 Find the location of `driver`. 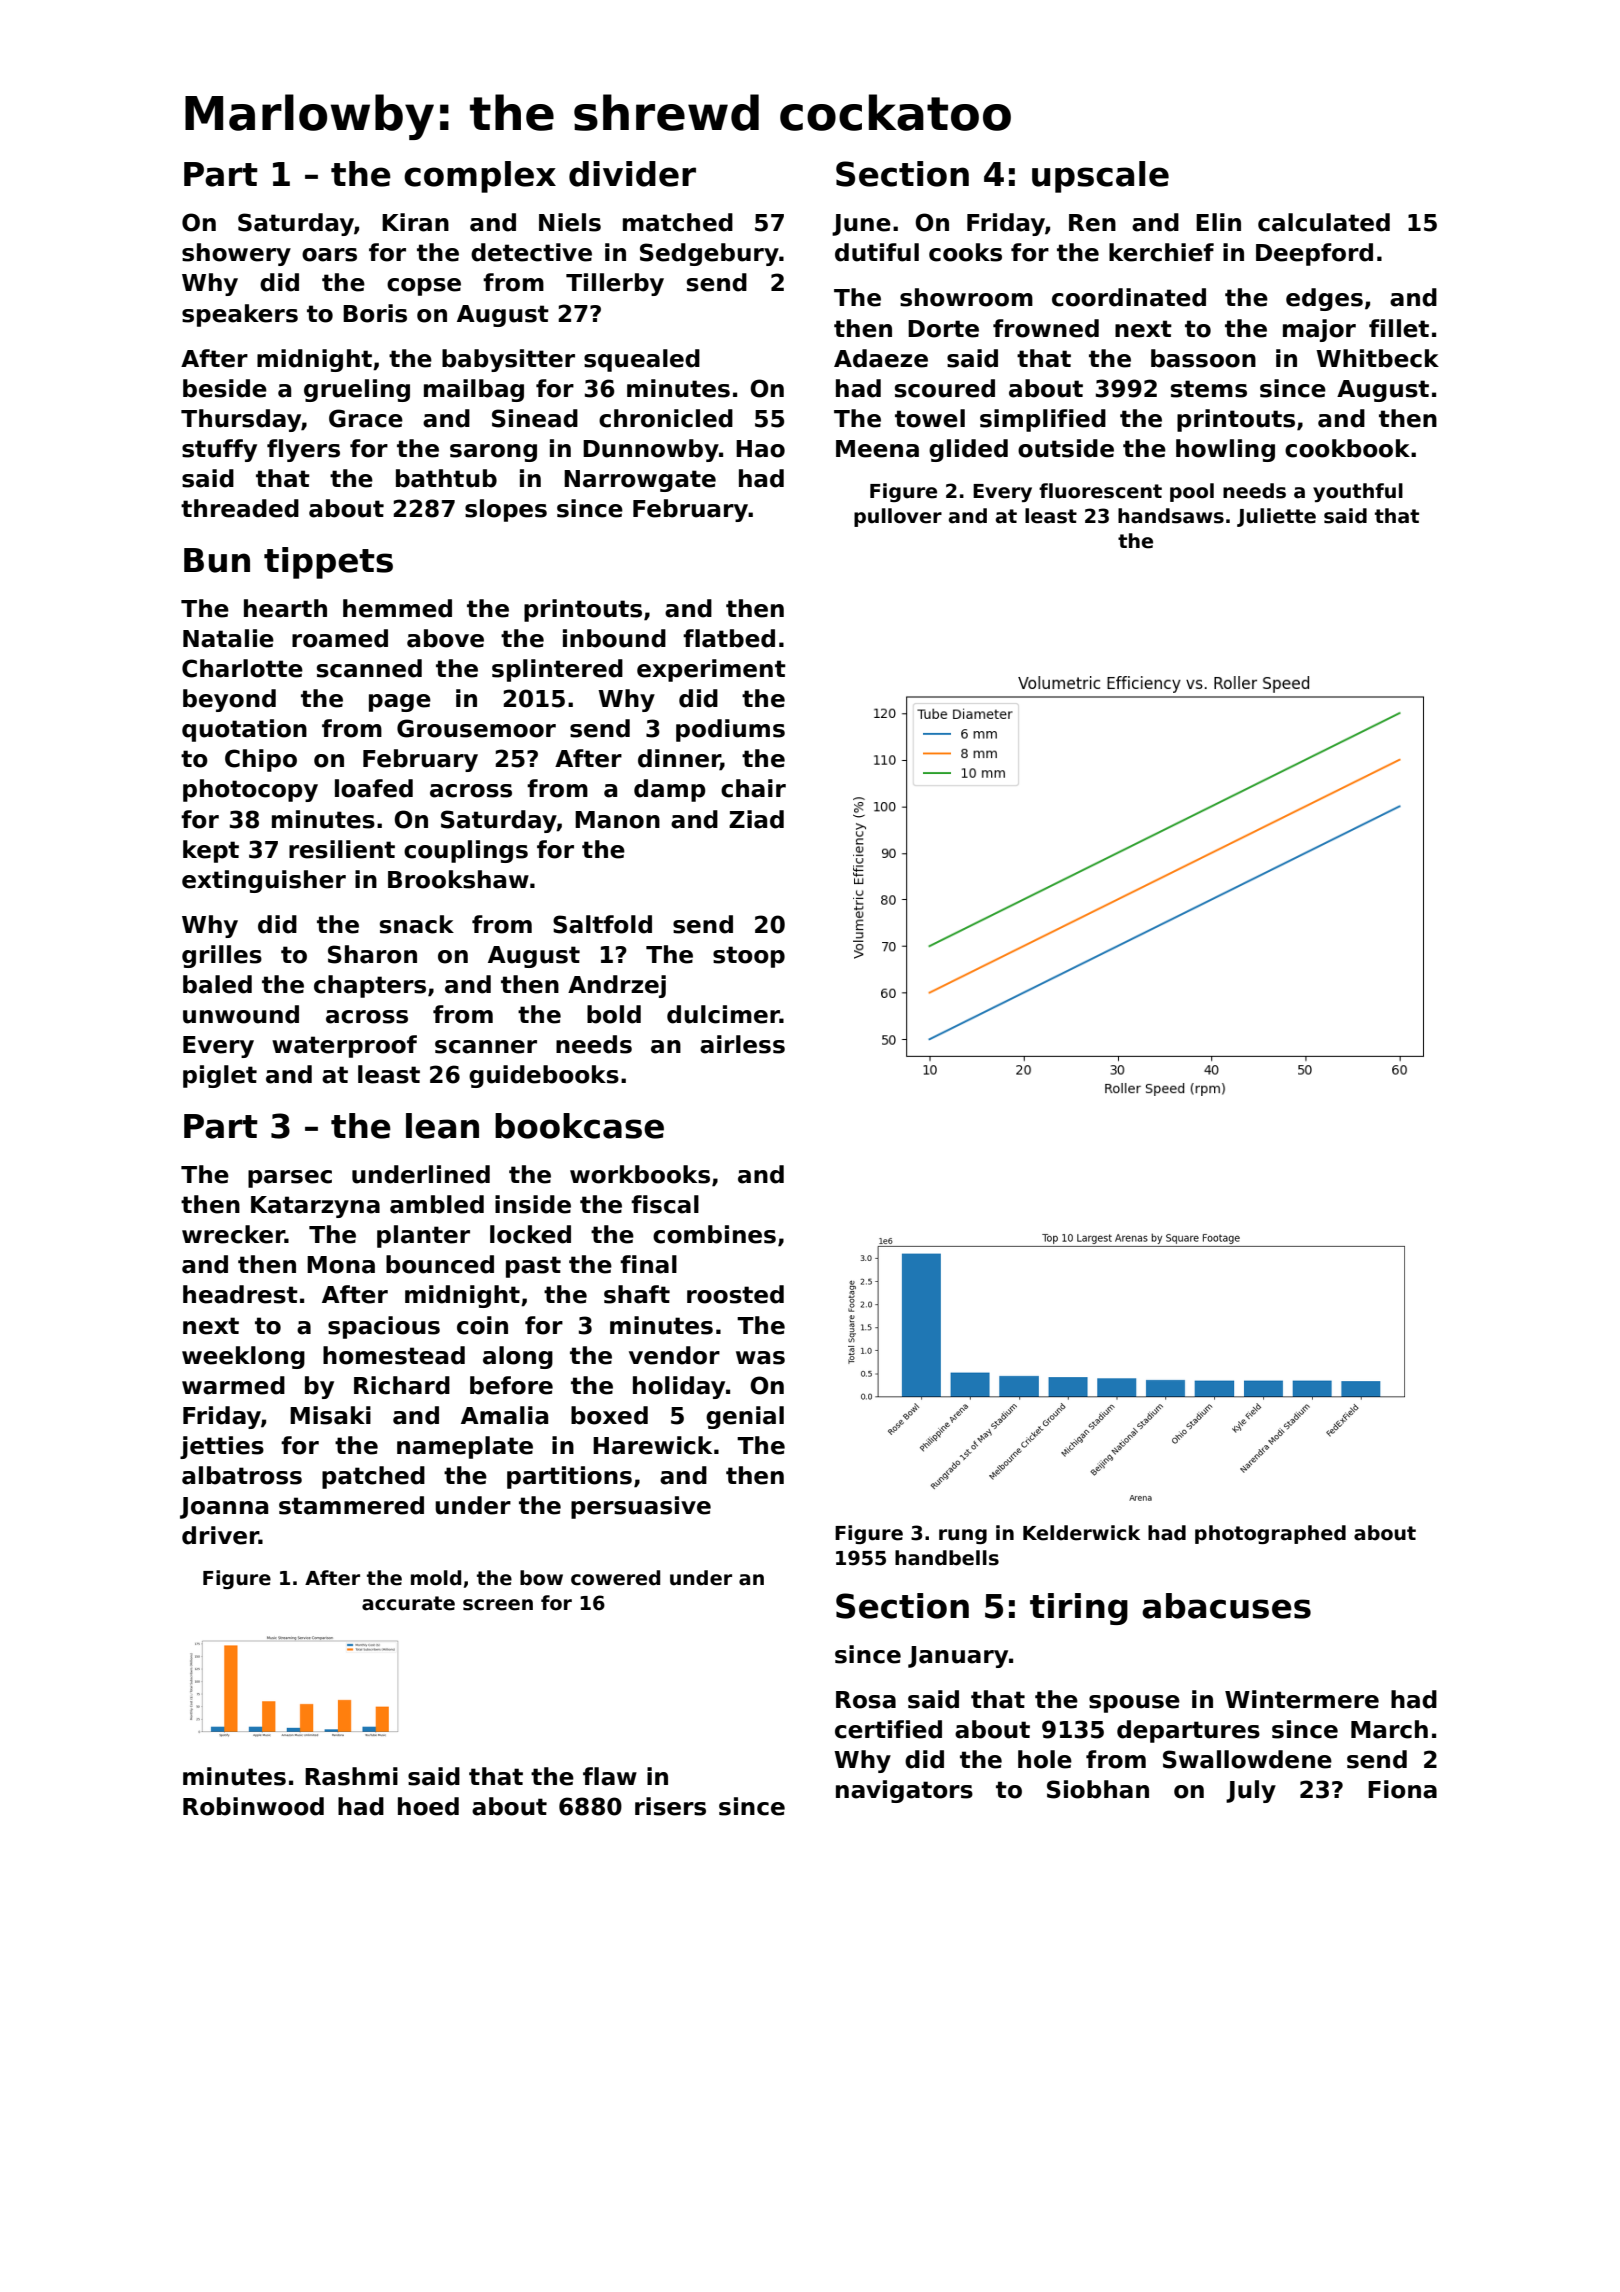

driver is located at coordinates (220, 1535).
